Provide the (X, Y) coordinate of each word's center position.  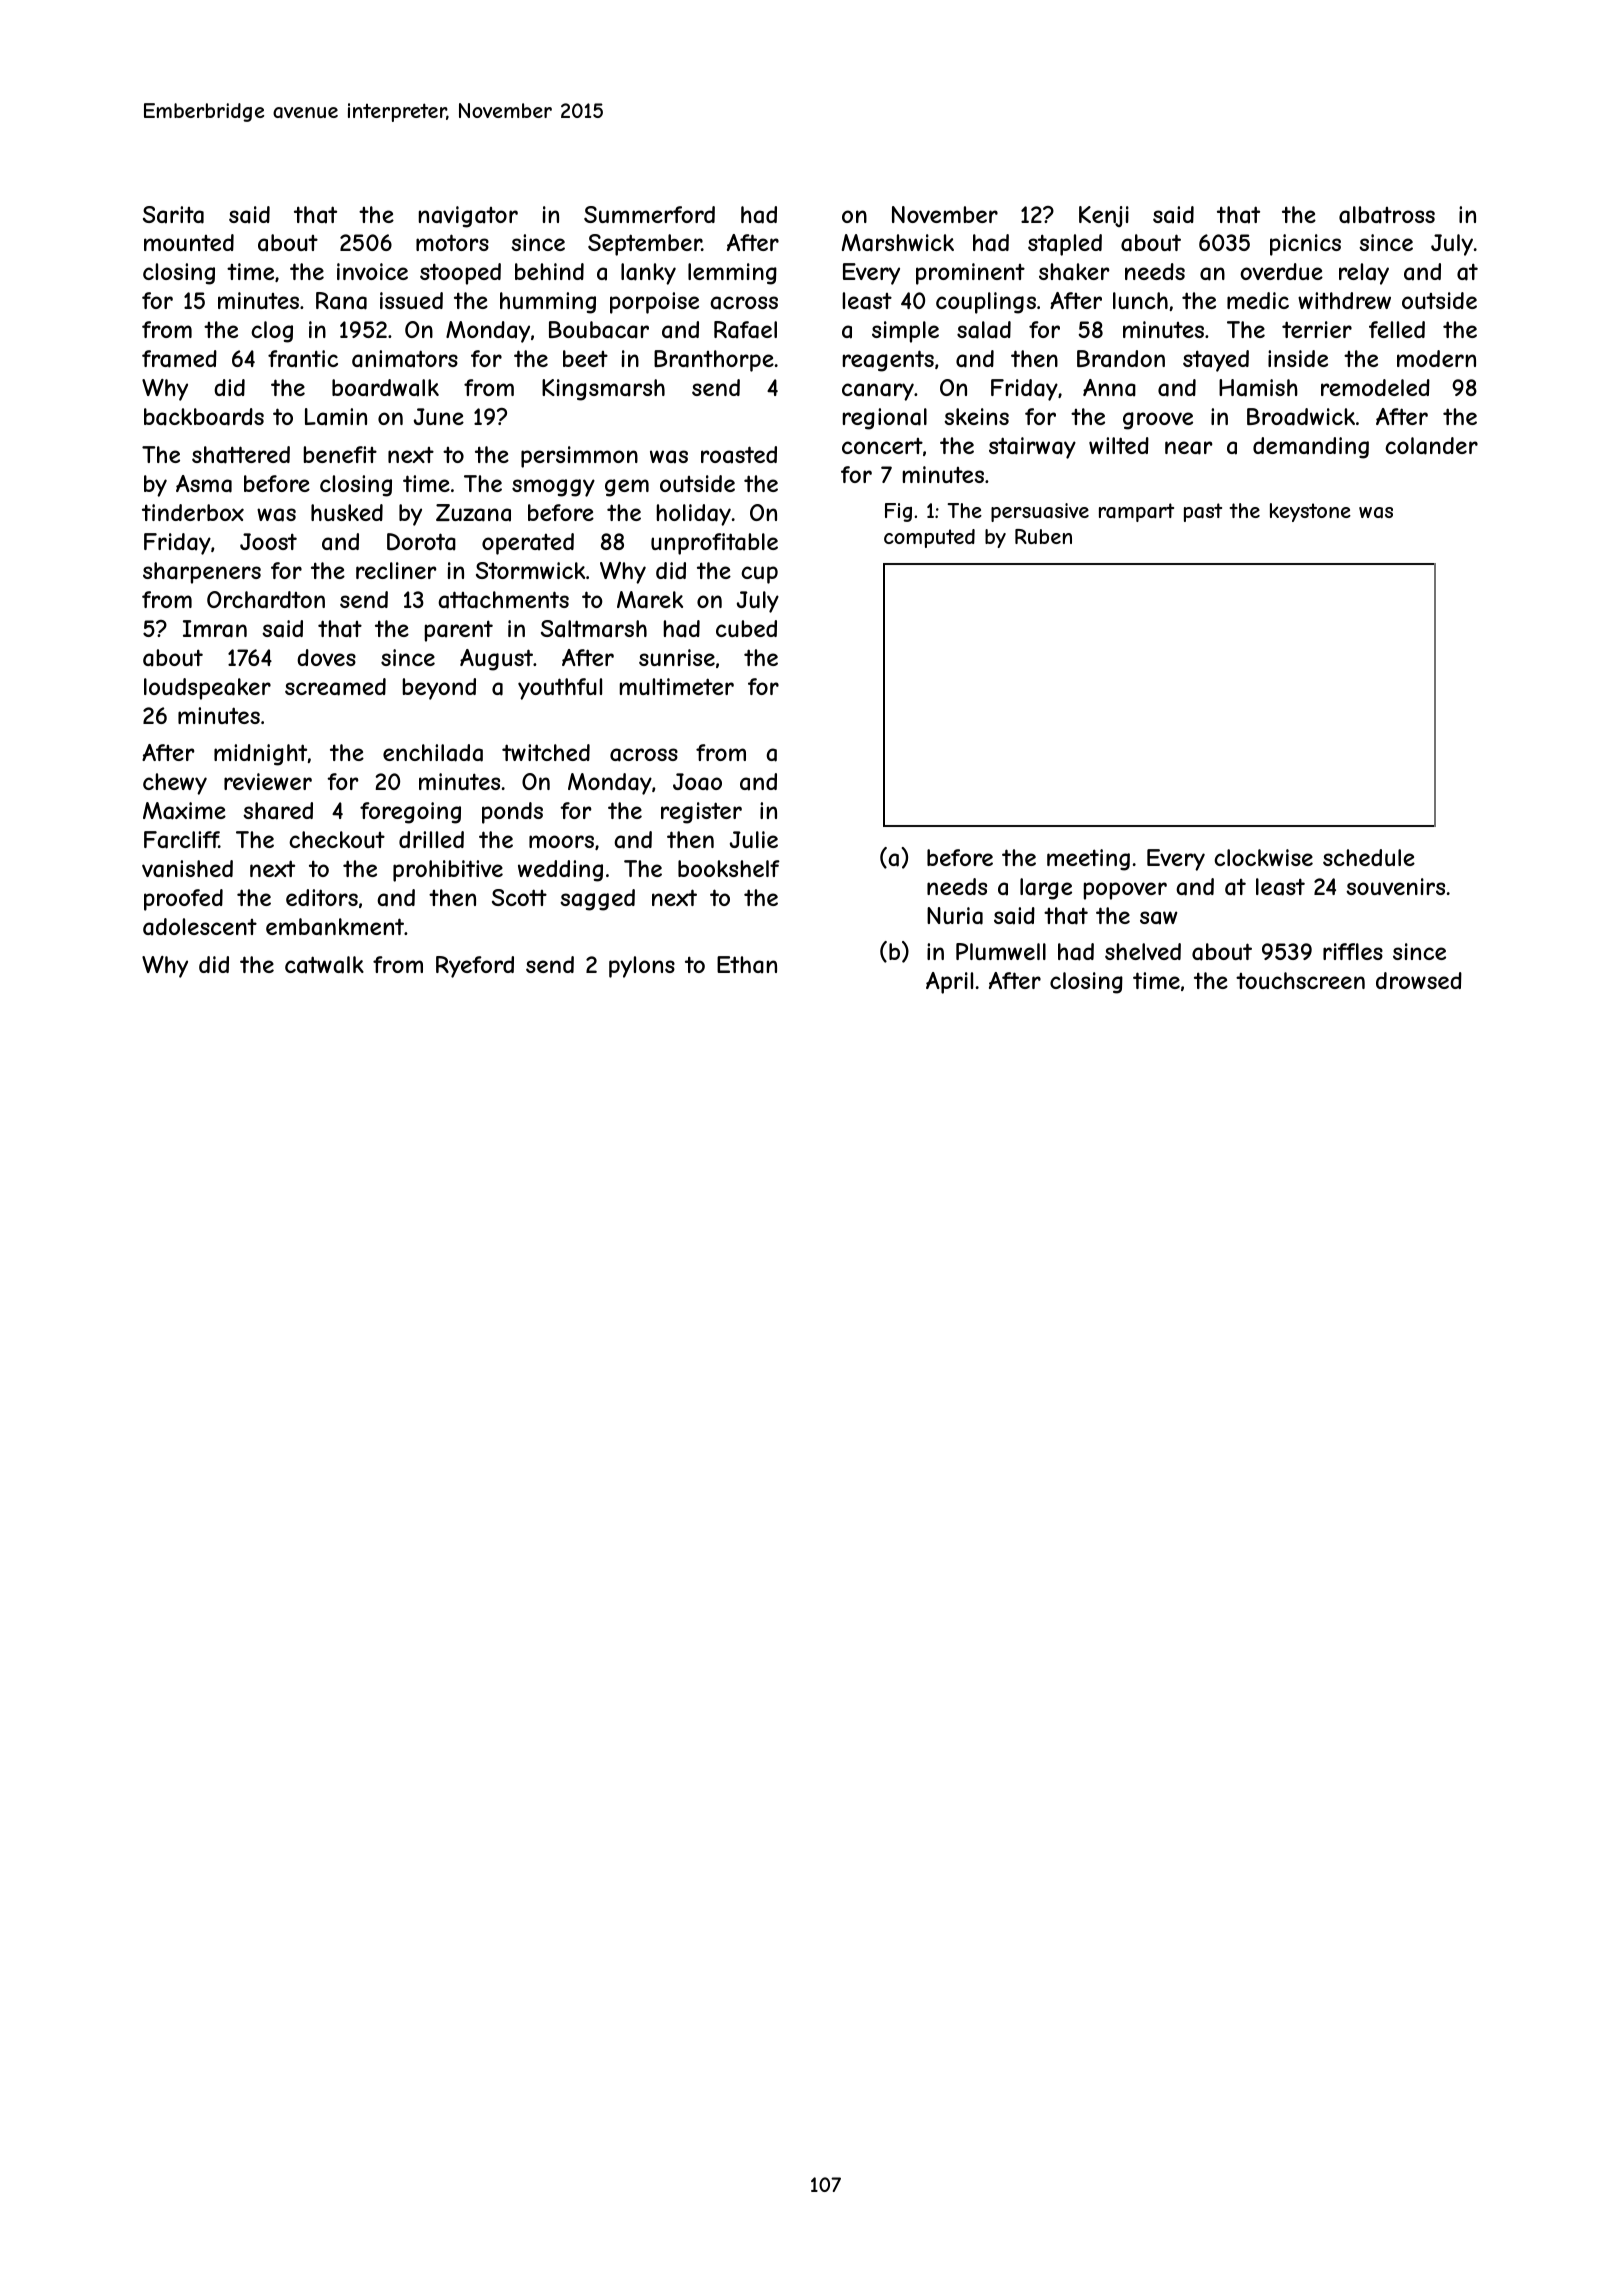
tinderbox (193, 512)
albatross (1387, 215)
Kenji (1104, 216)
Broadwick (1301, 417)
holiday (694, 515)
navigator (468, 217)
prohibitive (448, 871)
